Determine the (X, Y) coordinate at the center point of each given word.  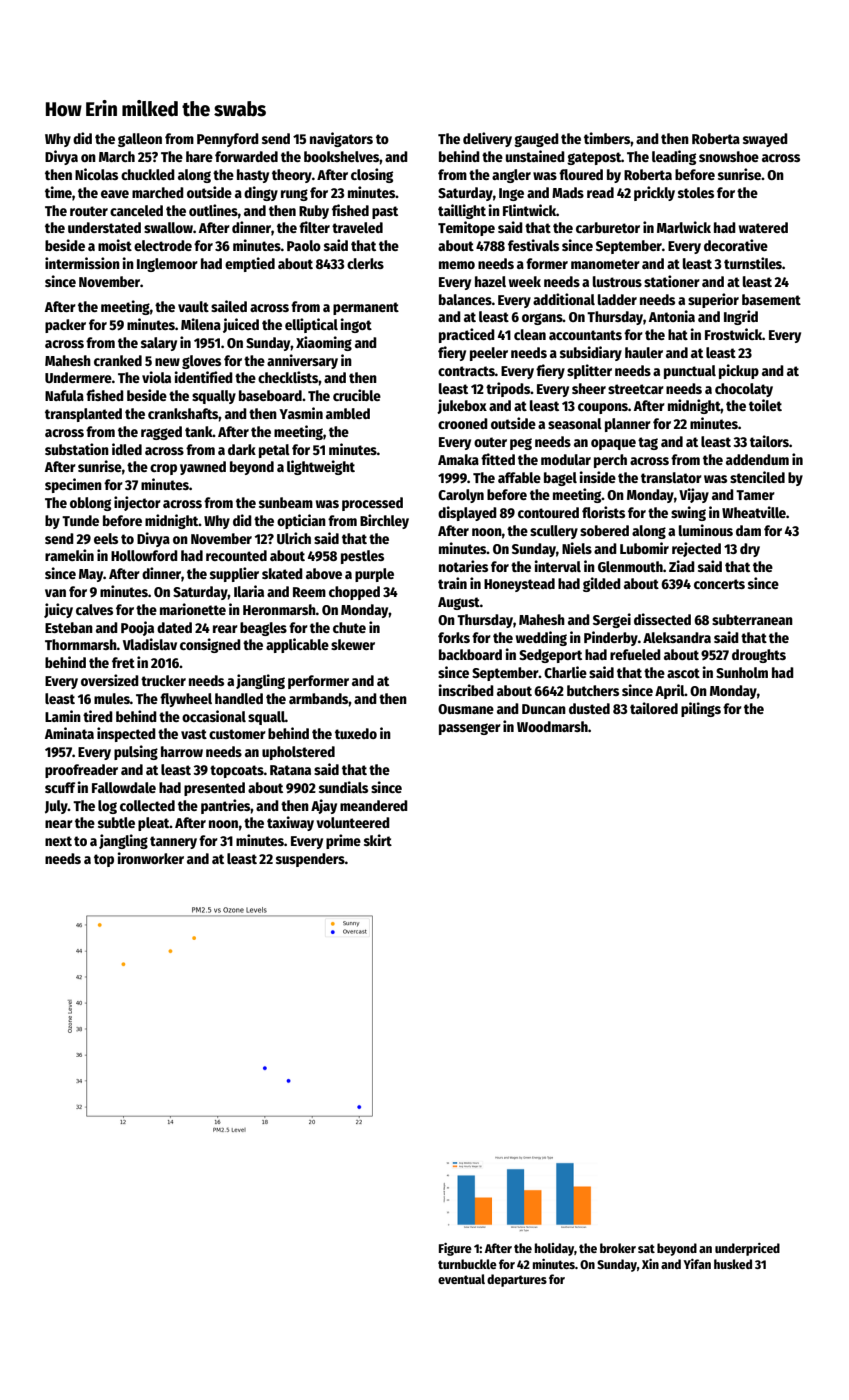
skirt (378, 840)
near (59, 824)
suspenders (310, 860)
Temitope (466, 228)
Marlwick (684, 227)
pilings (701, 709)
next (58, 841)
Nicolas (96, 174)
